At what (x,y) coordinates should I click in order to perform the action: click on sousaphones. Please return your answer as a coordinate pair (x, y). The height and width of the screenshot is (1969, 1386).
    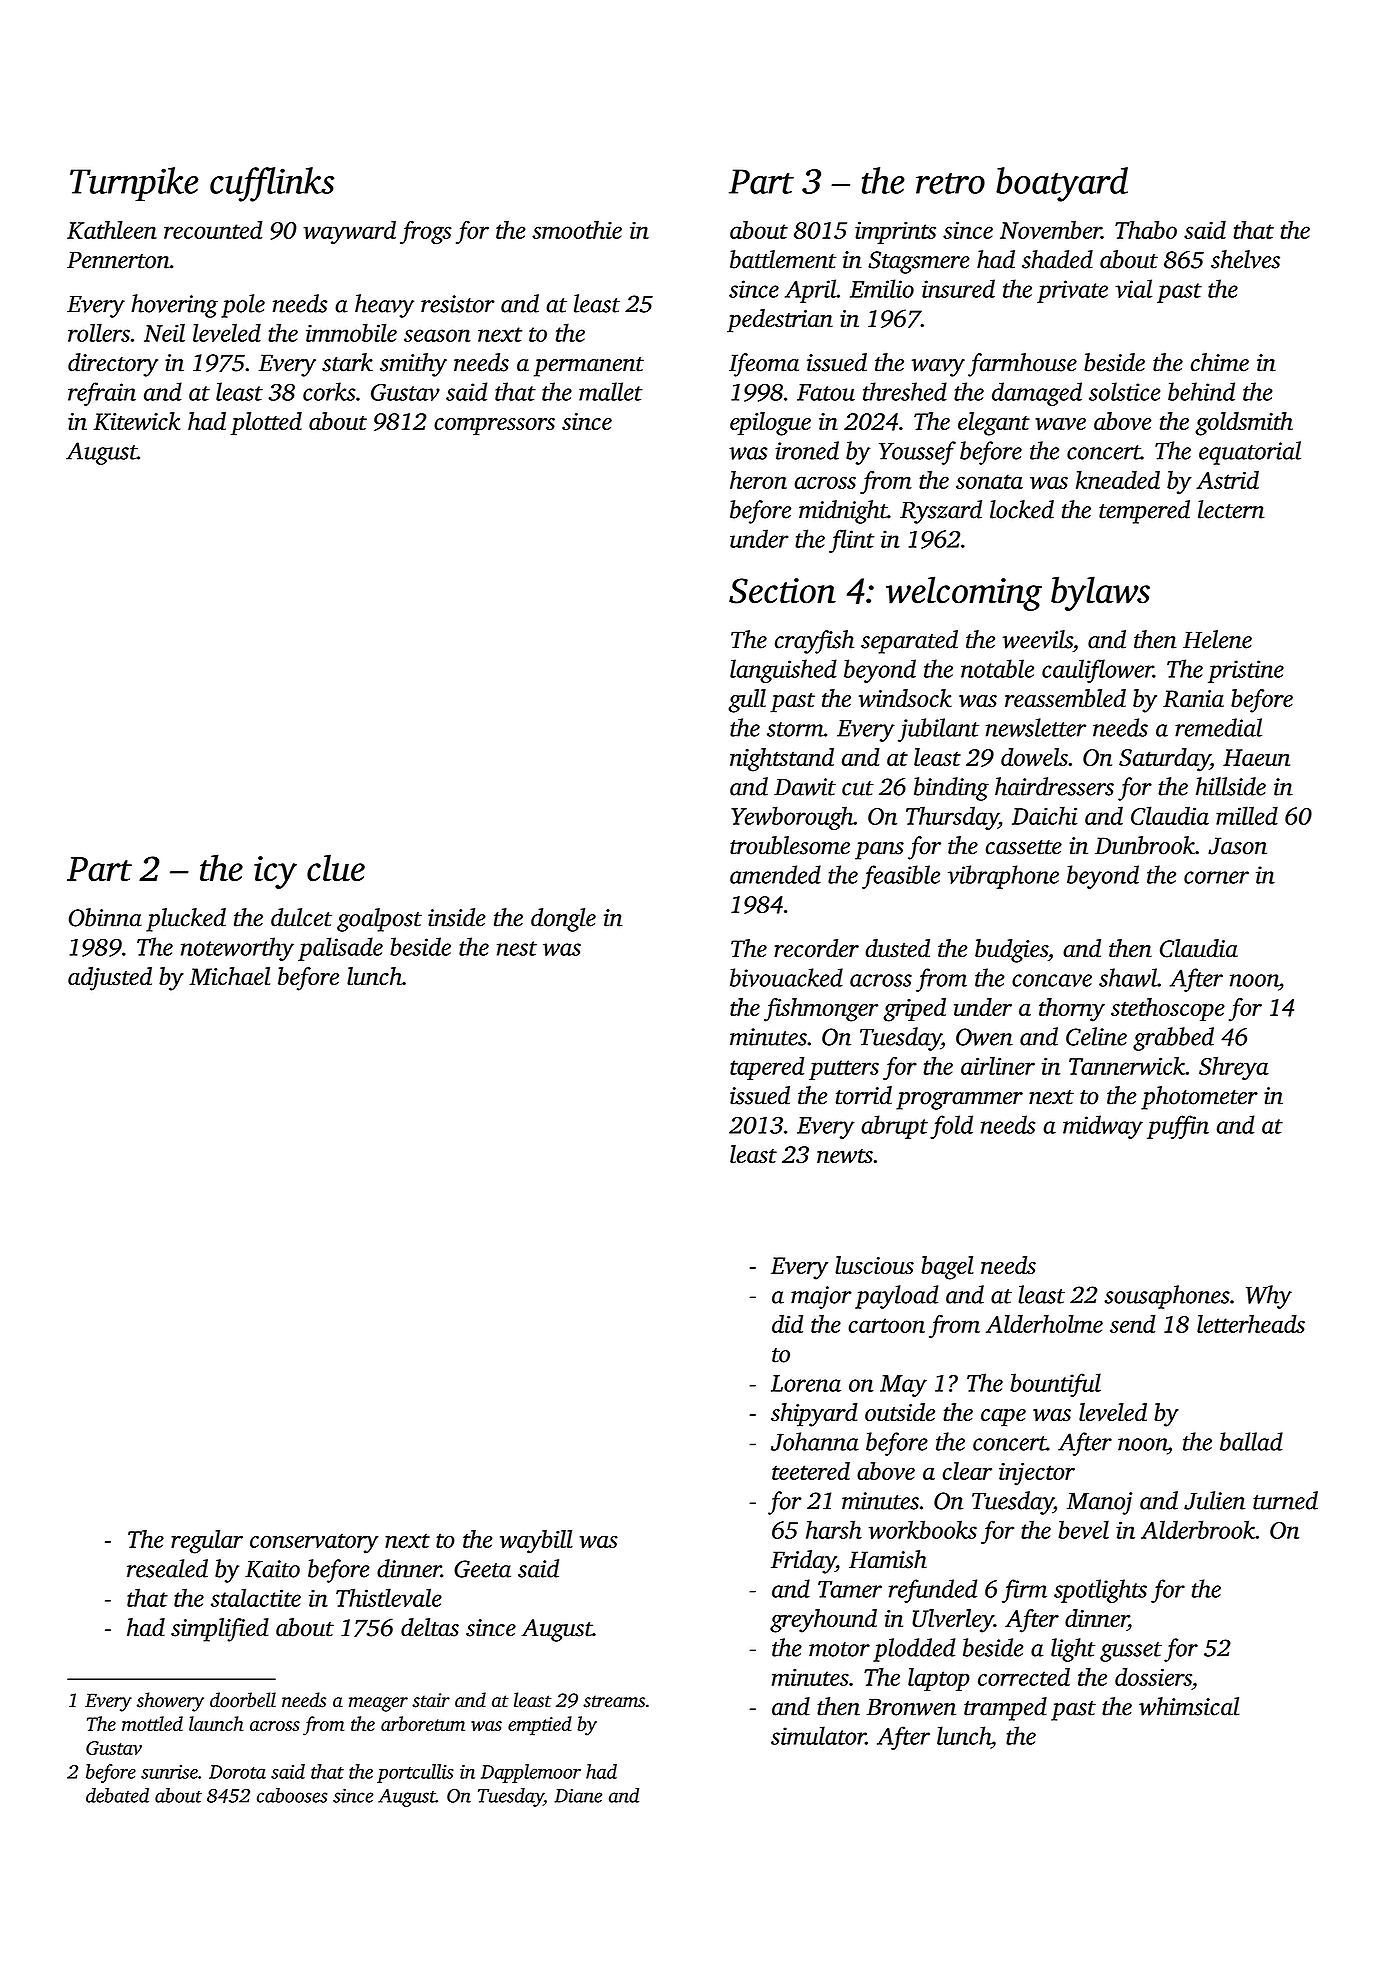
    Looking at the image, I should click on (1167, 1297).
